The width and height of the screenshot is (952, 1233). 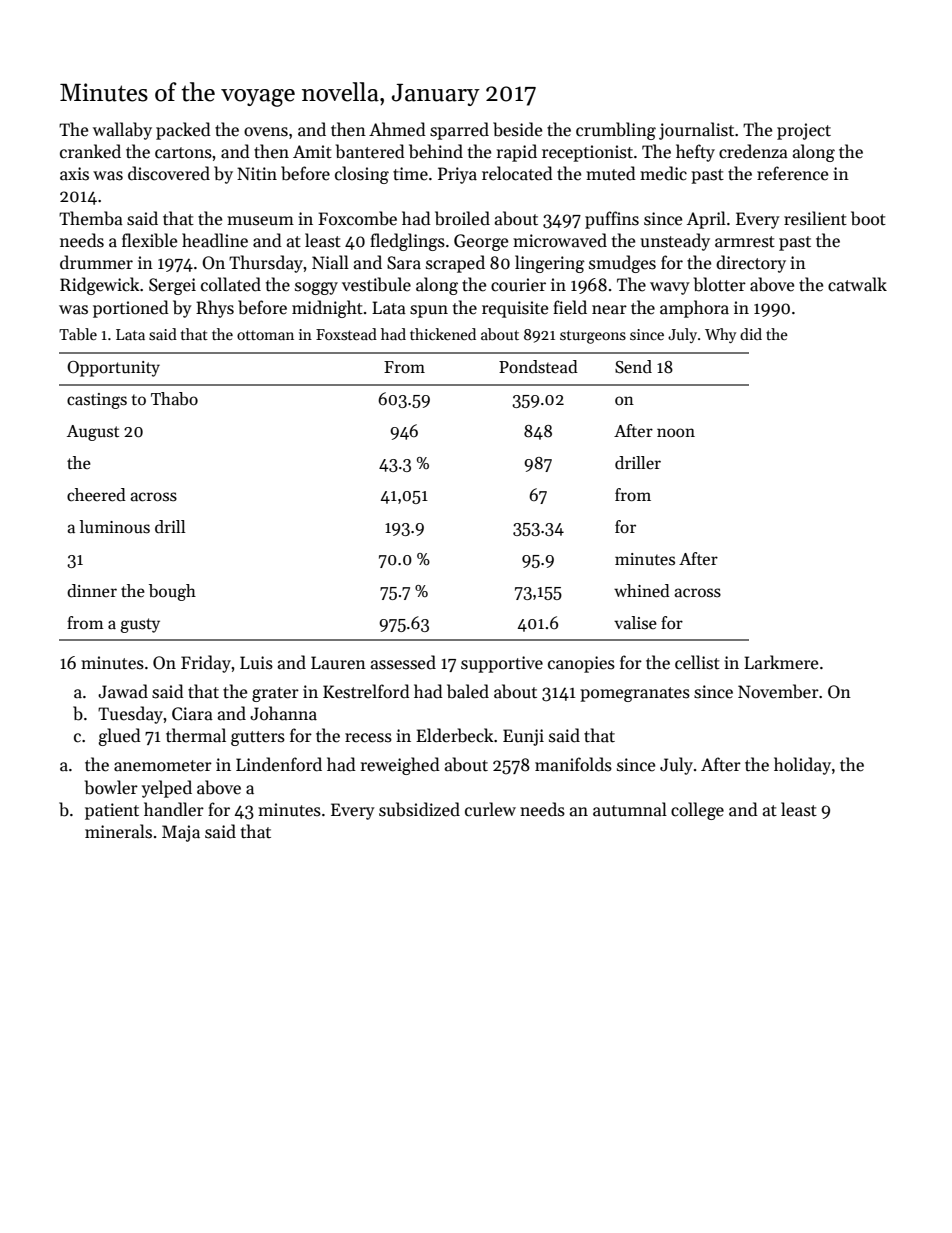 What do you see at coordinates (663, 173) in the screenshot?
I see `medic` at bounding box center [663, 173].
